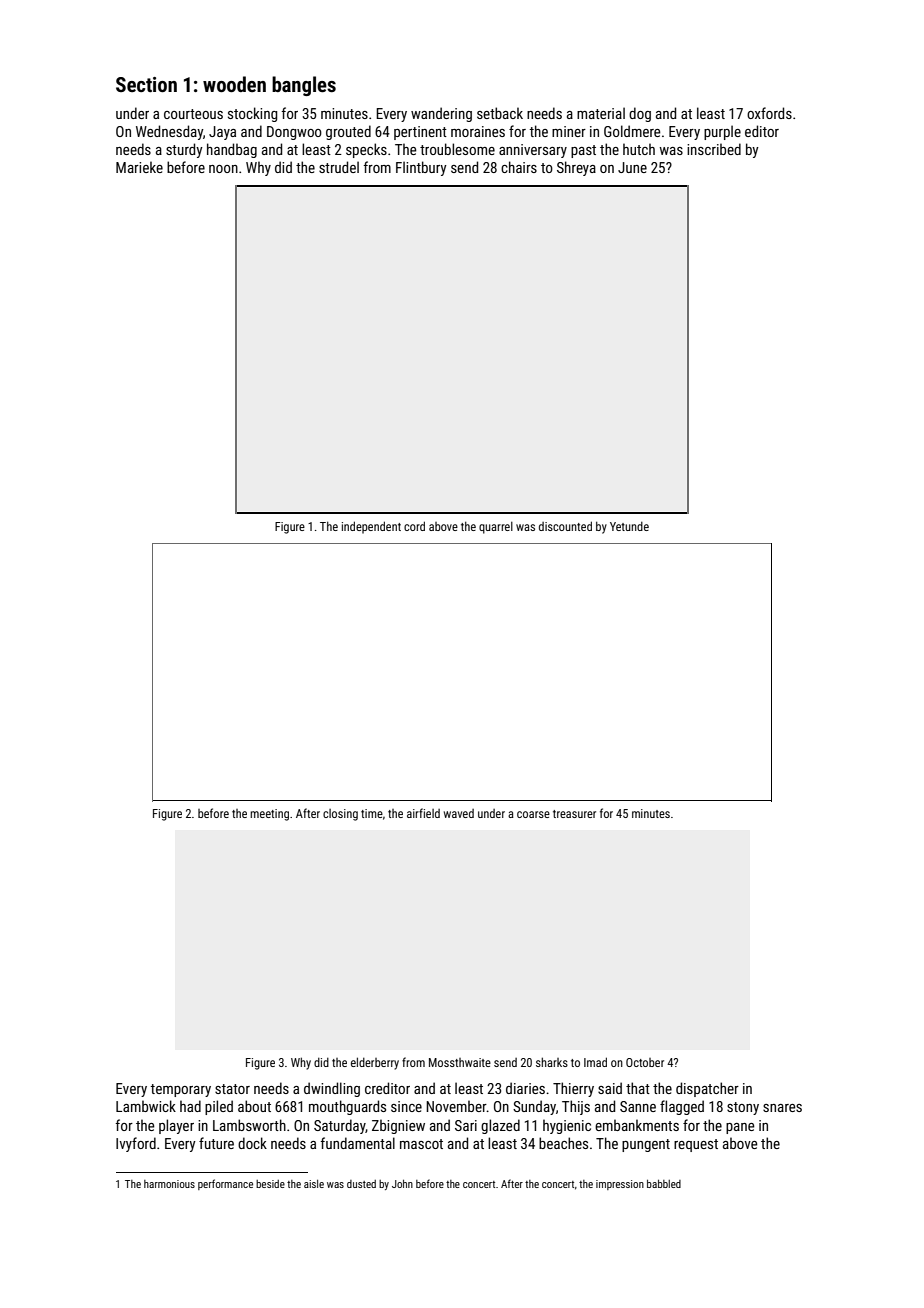 The image size is (924, 1308). I want to click on Section, so click(146, 84).
